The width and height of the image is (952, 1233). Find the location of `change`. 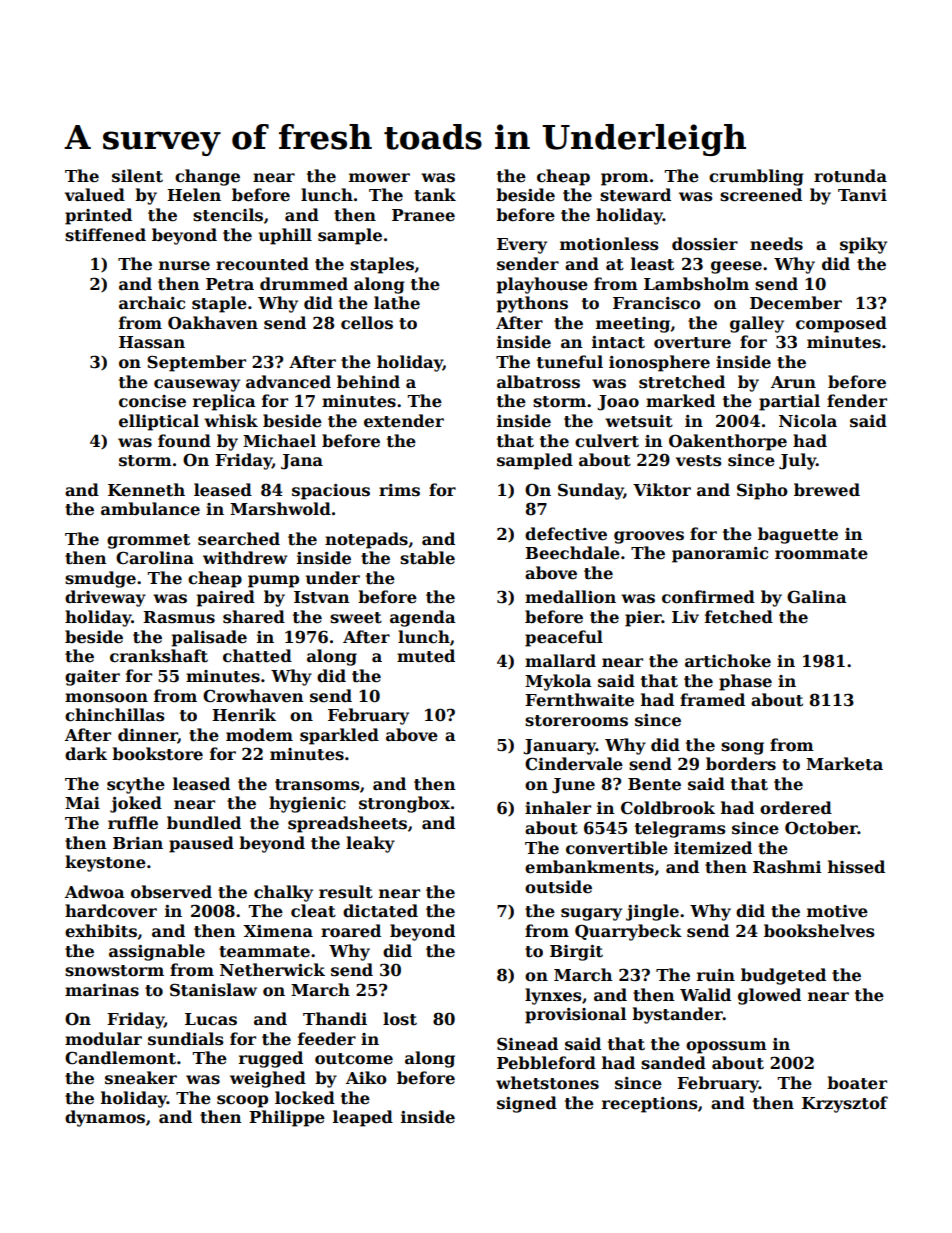

change is located at coordinates (207, 177).
